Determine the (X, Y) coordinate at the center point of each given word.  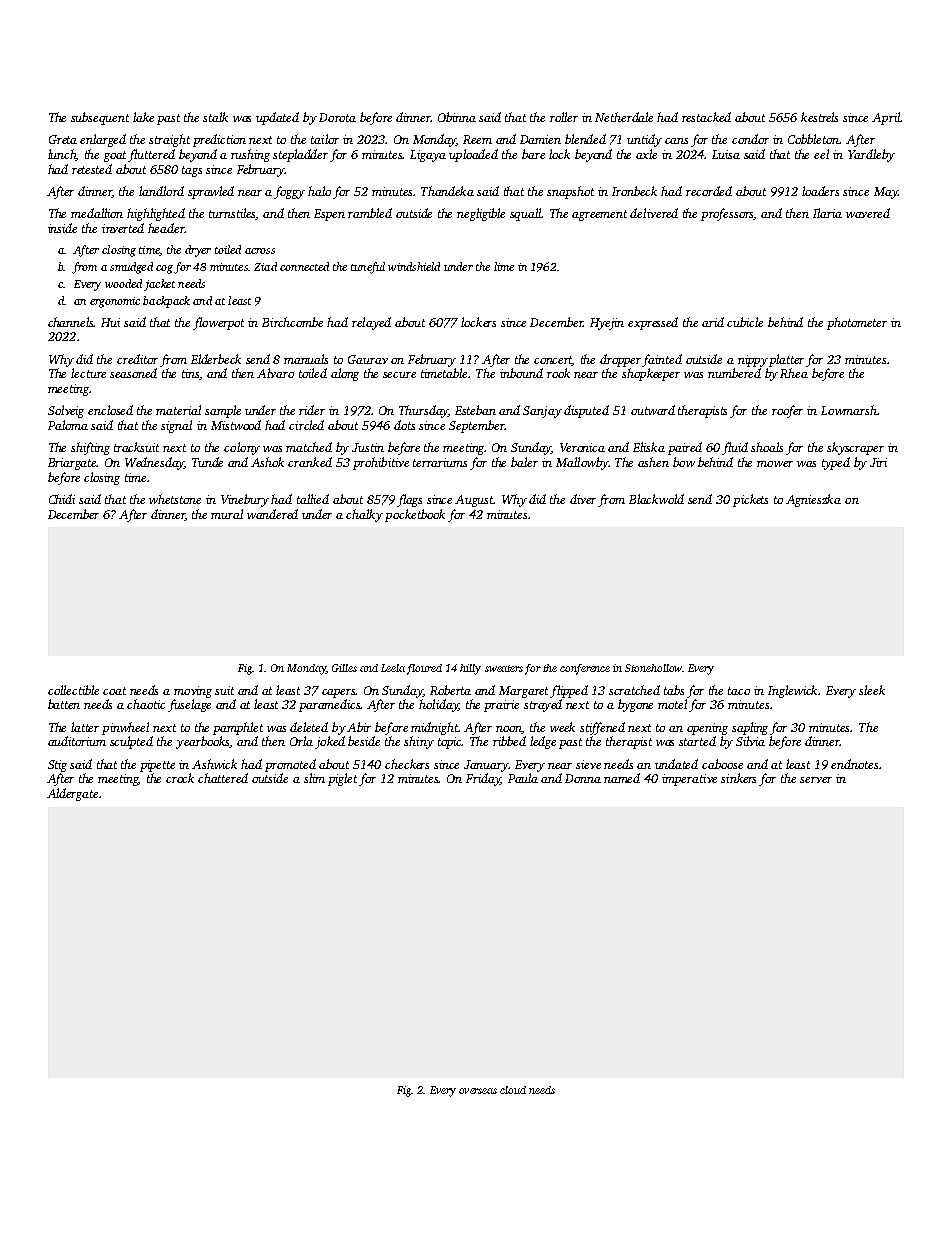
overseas (478, 1091)
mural (227, 514)
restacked (706, 117)
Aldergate (72, 794)
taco (739, 691)
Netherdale (624, 117)
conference (585, 669)
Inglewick (793, 691)
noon (509, 730)
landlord (161, 191)
